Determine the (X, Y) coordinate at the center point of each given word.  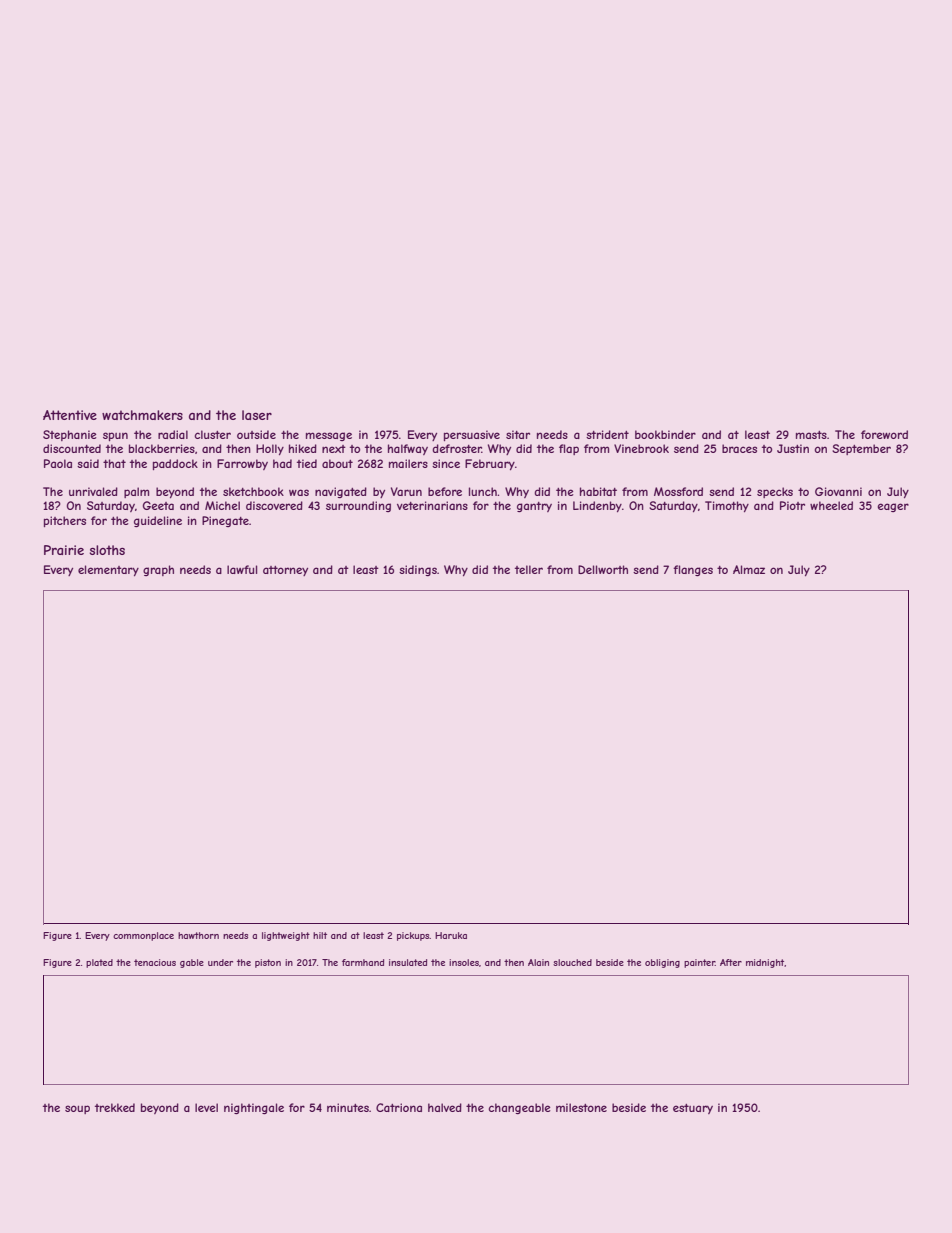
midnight (765, 963)
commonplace (143, 936)
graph (158, 570)
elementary (108, 570)
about (337, 463)
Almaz (749, 569)
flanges (693, 570)
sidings (418, 570)
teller (529, 569)
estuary (693, 1109)
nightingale (254, 1108)
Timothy (727, 506)
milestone (581, 1107)
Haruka (451, 935)
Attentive (70, 415)
